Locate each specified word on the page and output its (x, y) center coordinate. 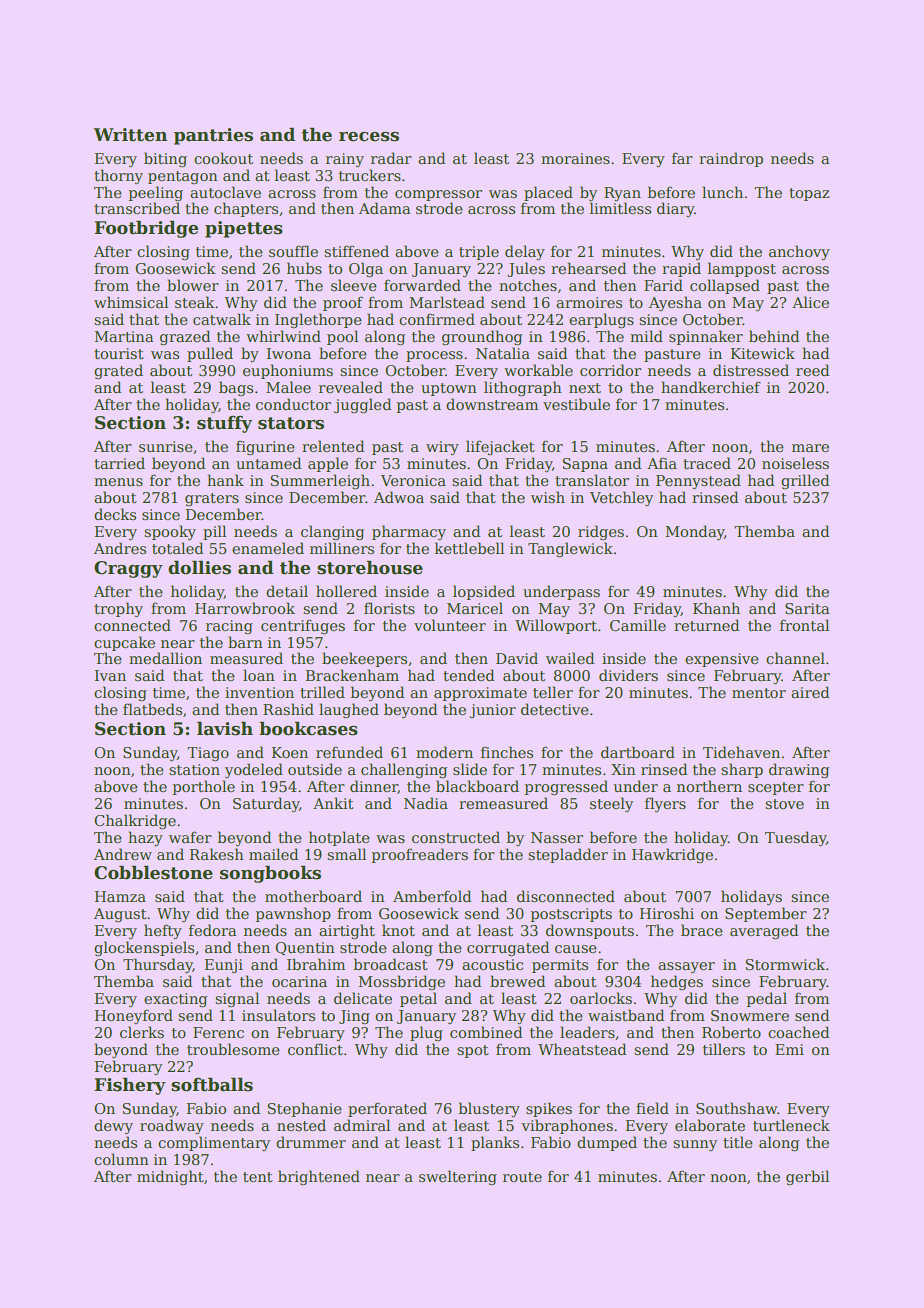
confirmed (437, 319)
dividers (628, 675)
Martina (124, 336)
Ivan (110, 675)
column (121, 1159)
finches (507, 752)
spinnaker (706, 337)
